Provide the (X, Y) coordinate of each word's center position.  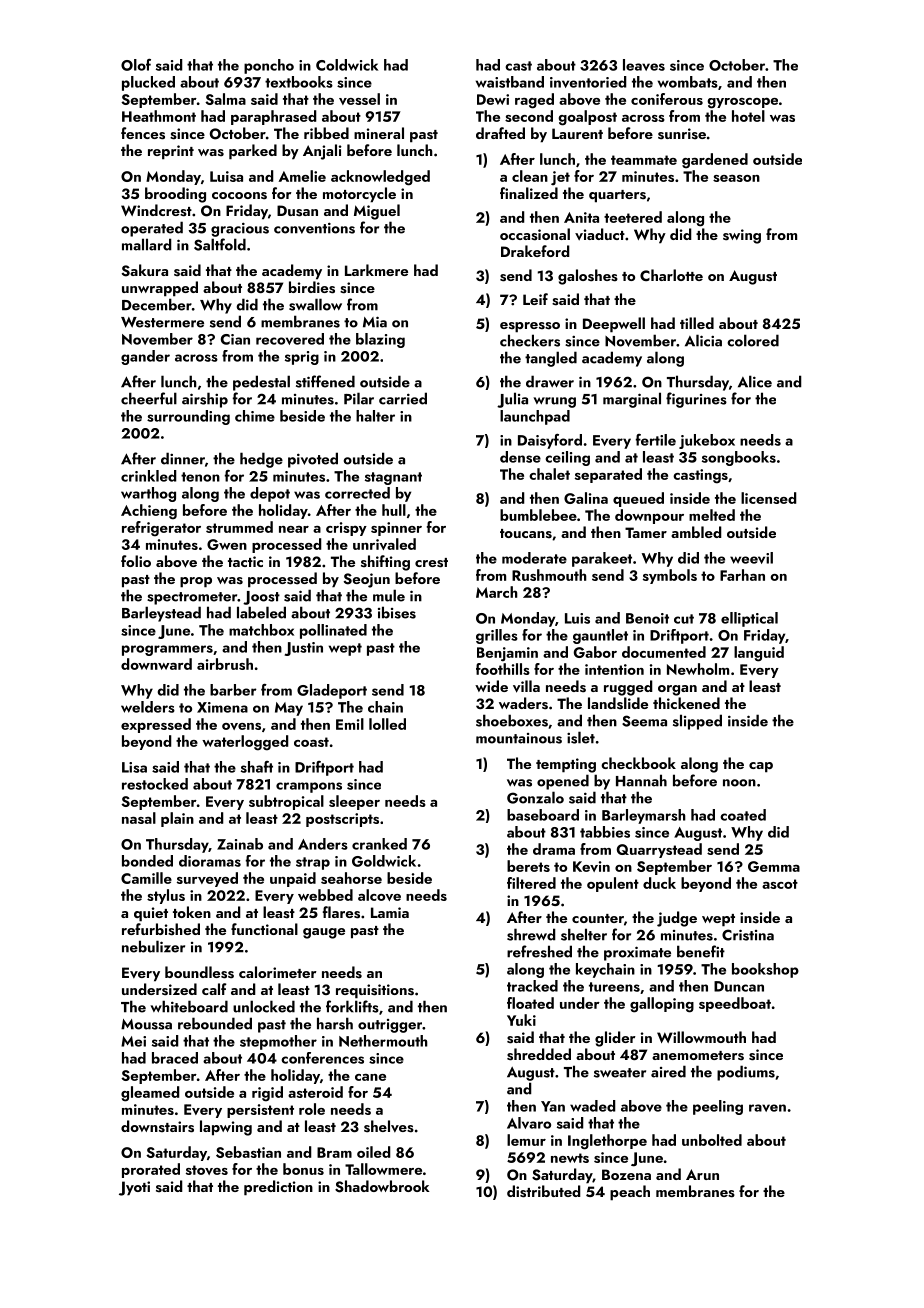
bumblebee (538, 515)
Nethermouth (383, 1041)
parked (253, 152)
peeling (718, 1107)
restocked (155, 784)
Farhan (742, 575)
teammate (644, 160)
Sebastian (248, 1152)
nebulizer (153, 946)
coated (743, 815)
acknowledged (380, 178)
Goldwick (384, 861)
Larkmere (376, 270)
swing (742, 236)
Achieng (149, 512)
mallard (147, 244)
